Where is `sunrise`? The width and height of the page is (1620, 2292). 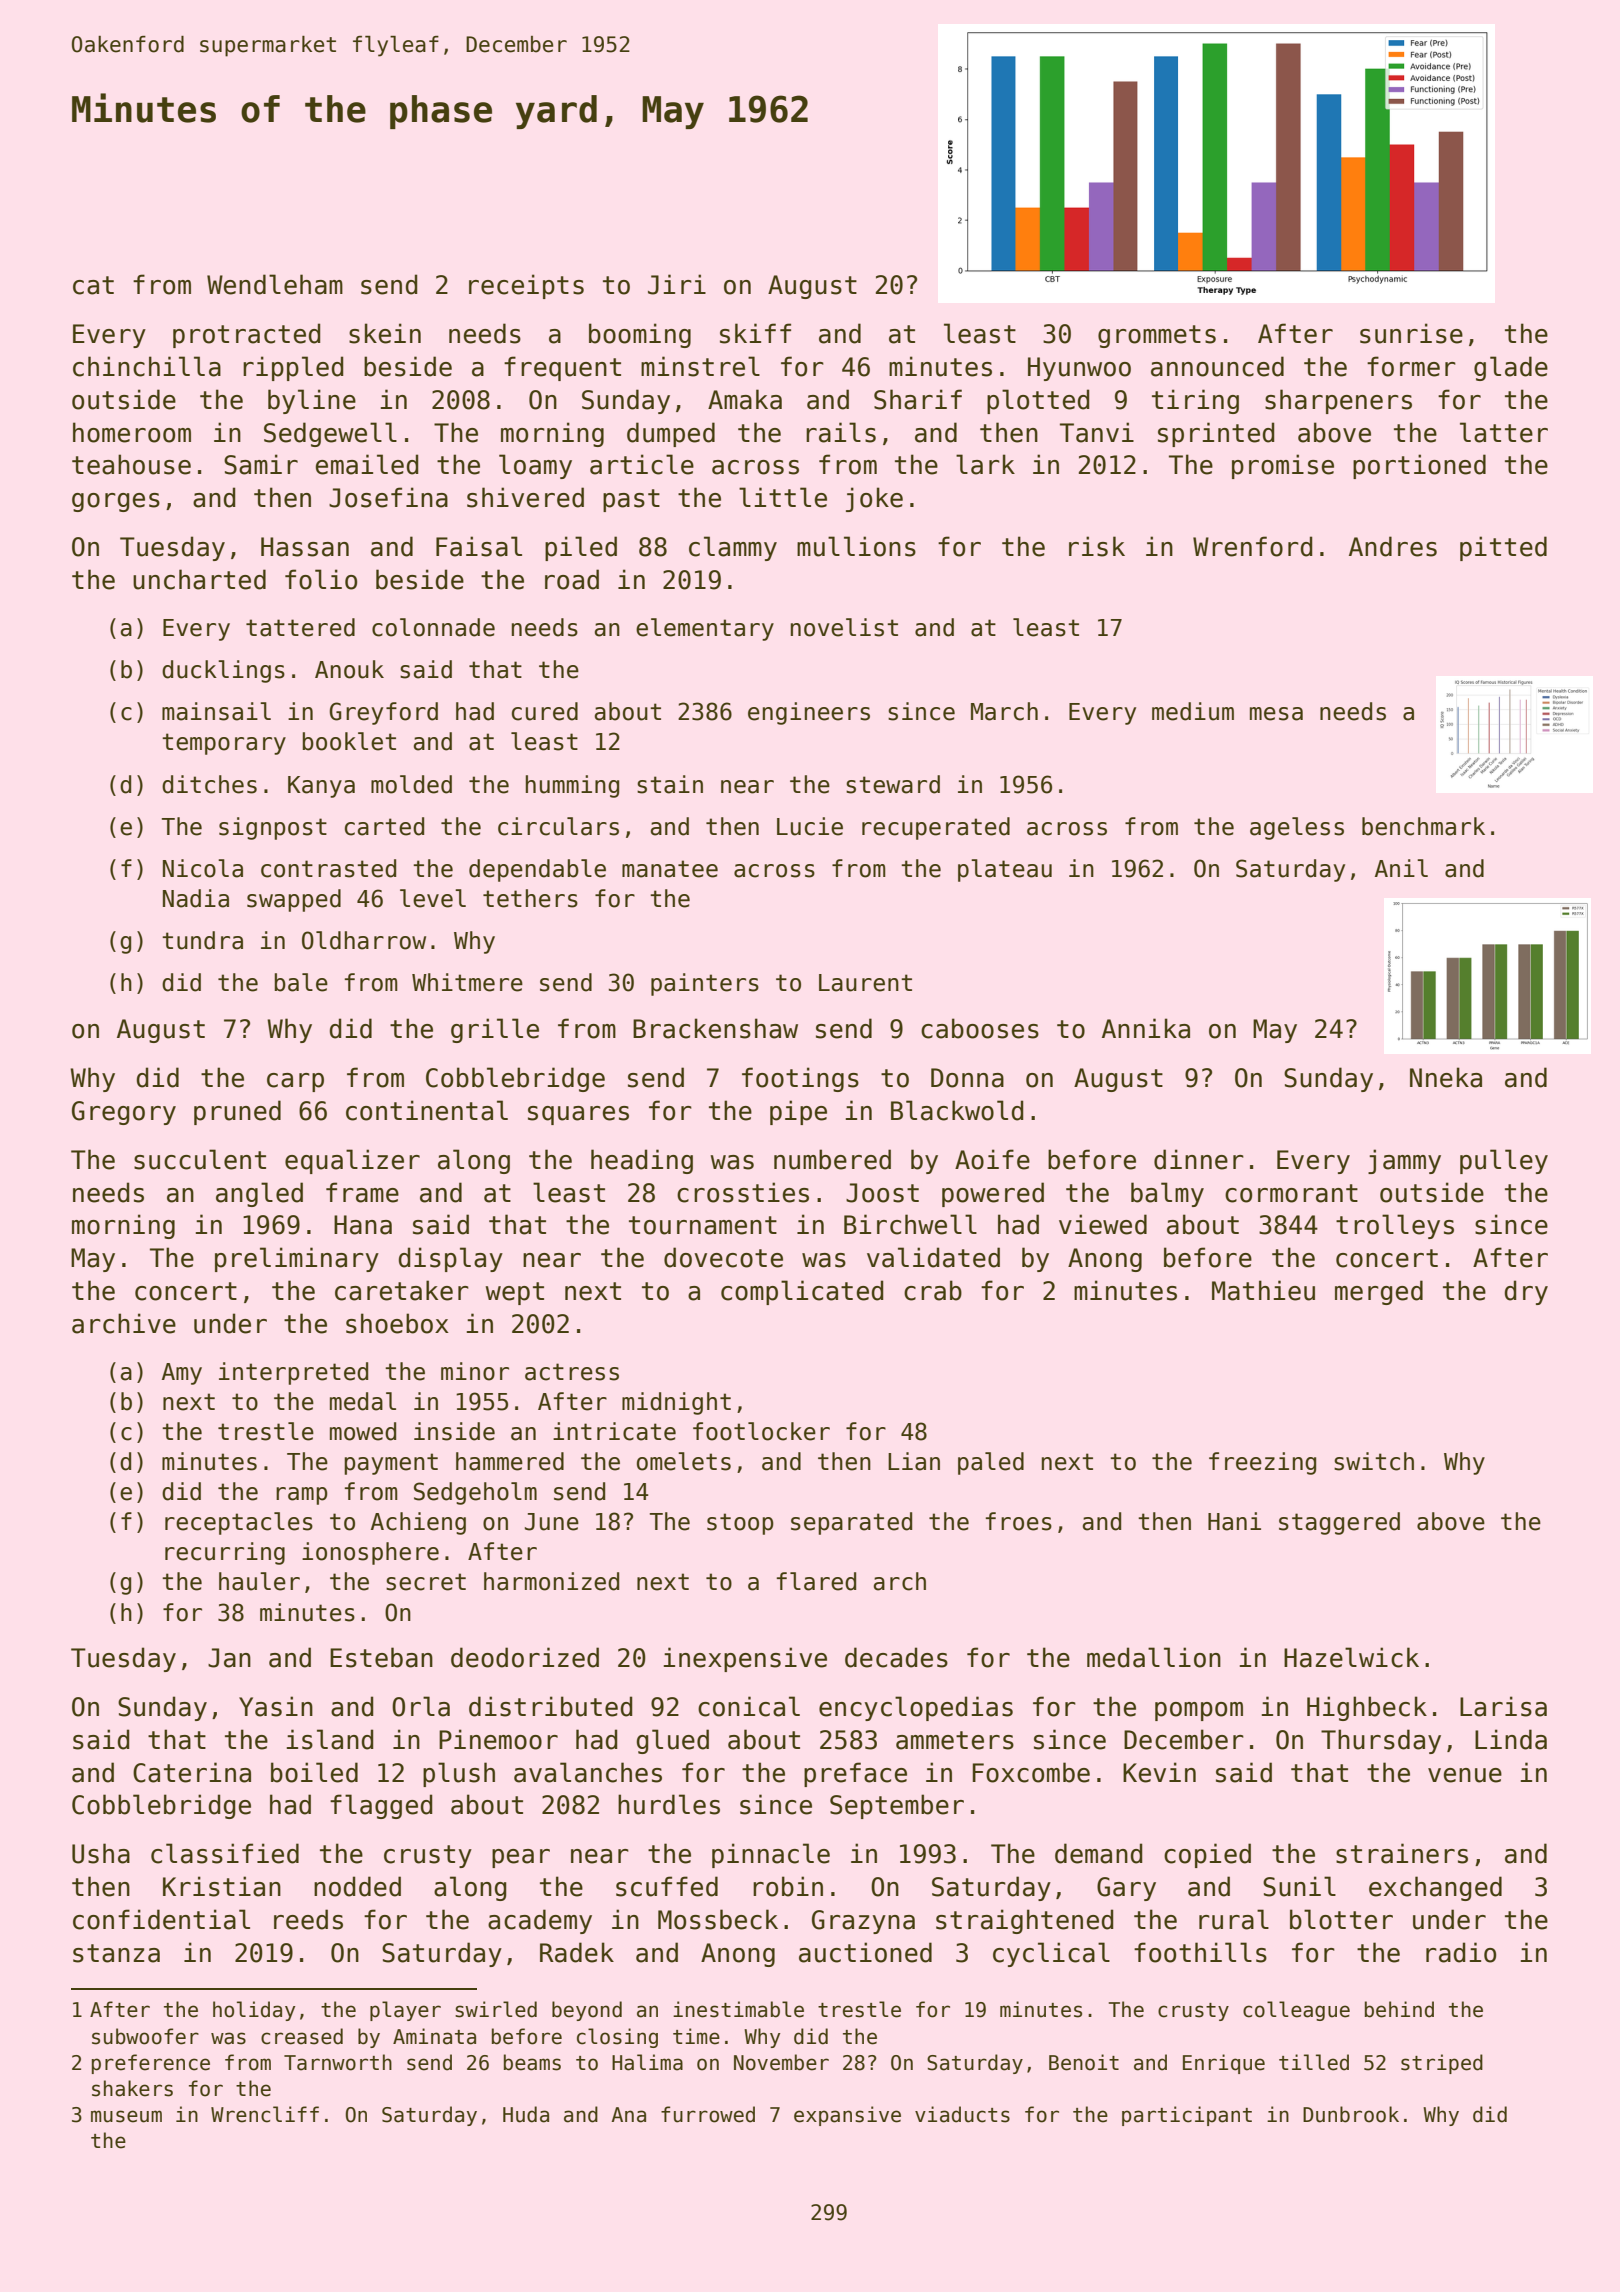
sunrise is located at coordinates (1411, 333).
